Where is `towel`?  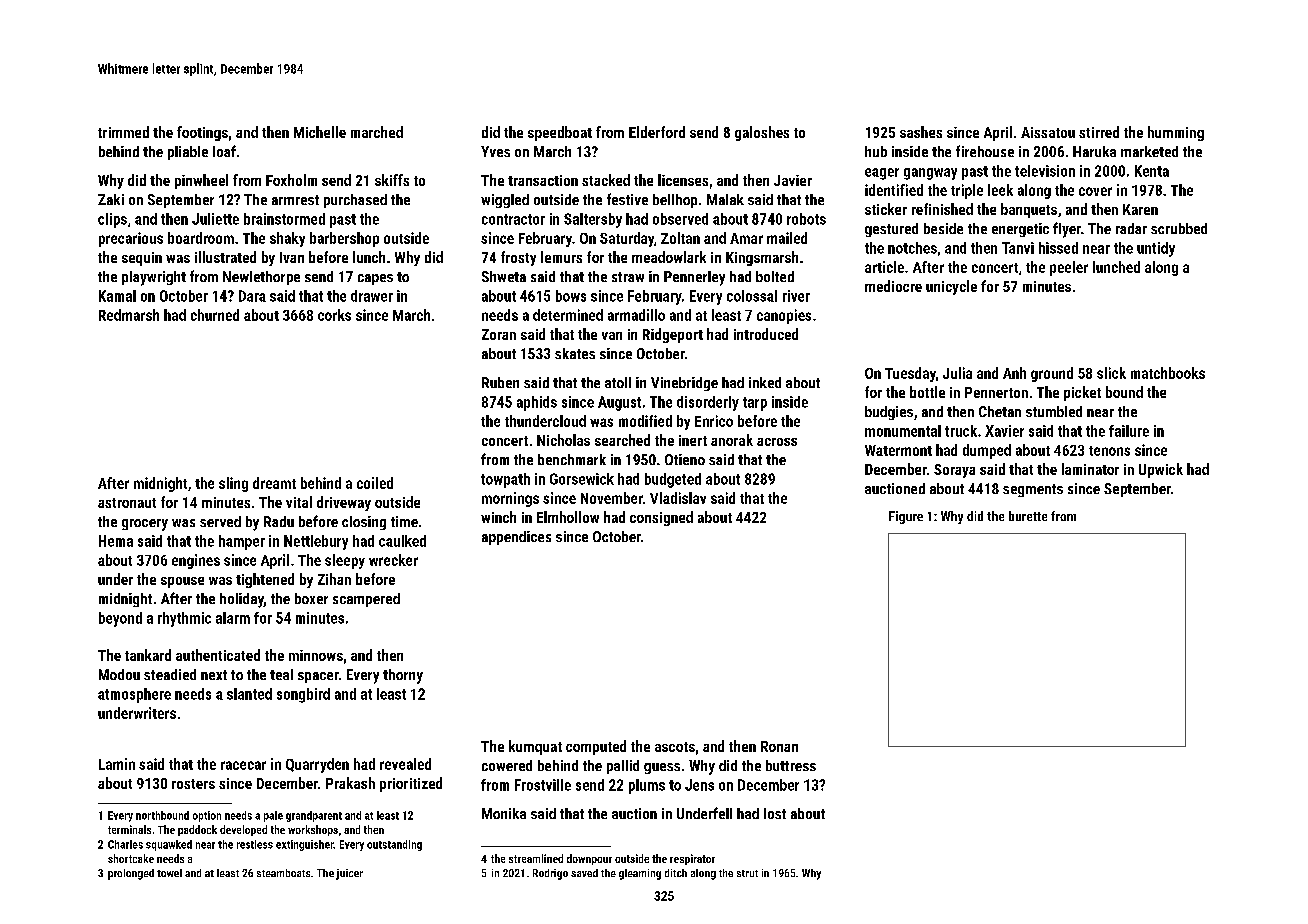
towel is located at coordinates (169, 873).
